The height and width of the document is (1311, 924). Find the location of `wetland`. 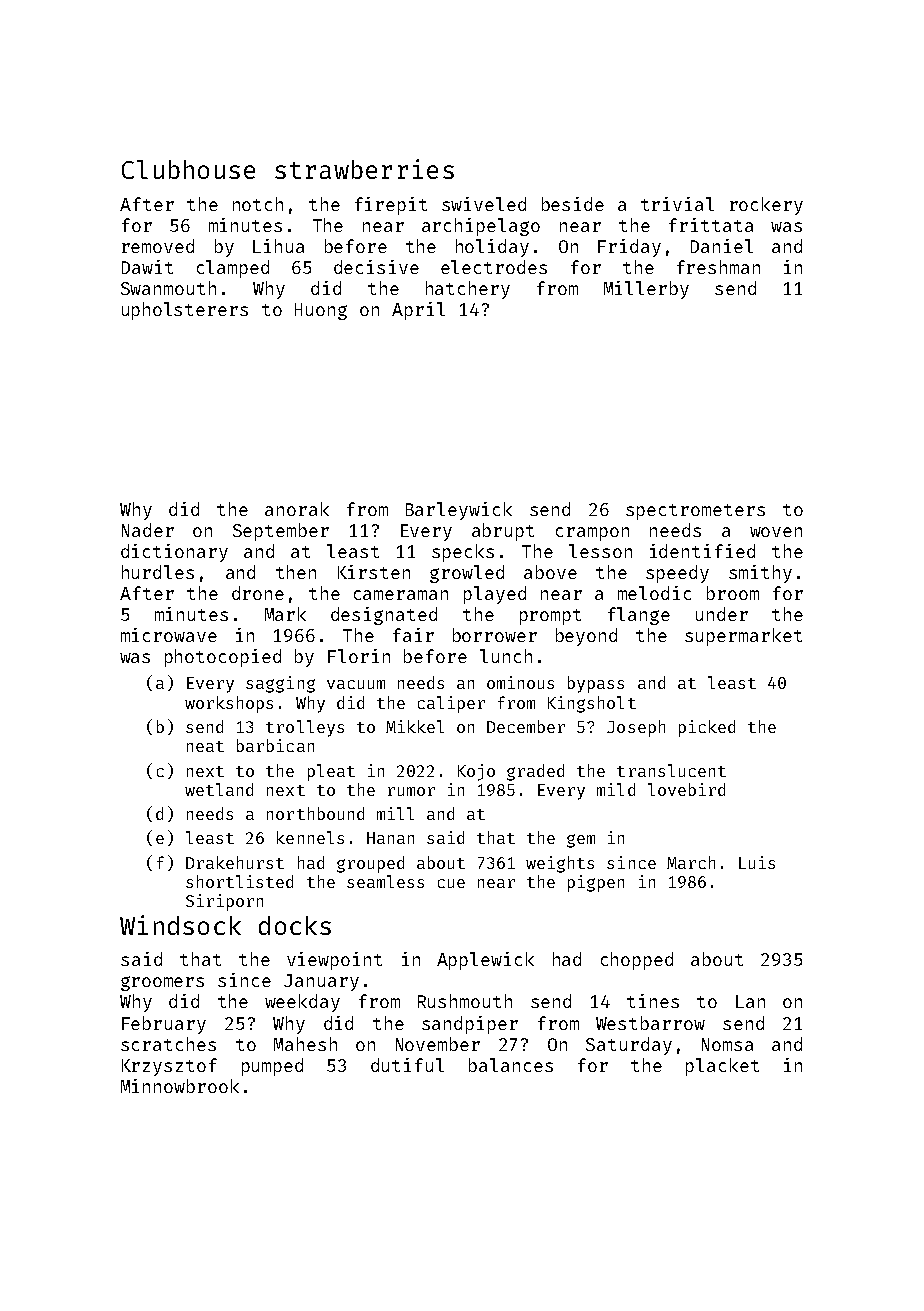

wetland is located at coordinates (219, 789).
